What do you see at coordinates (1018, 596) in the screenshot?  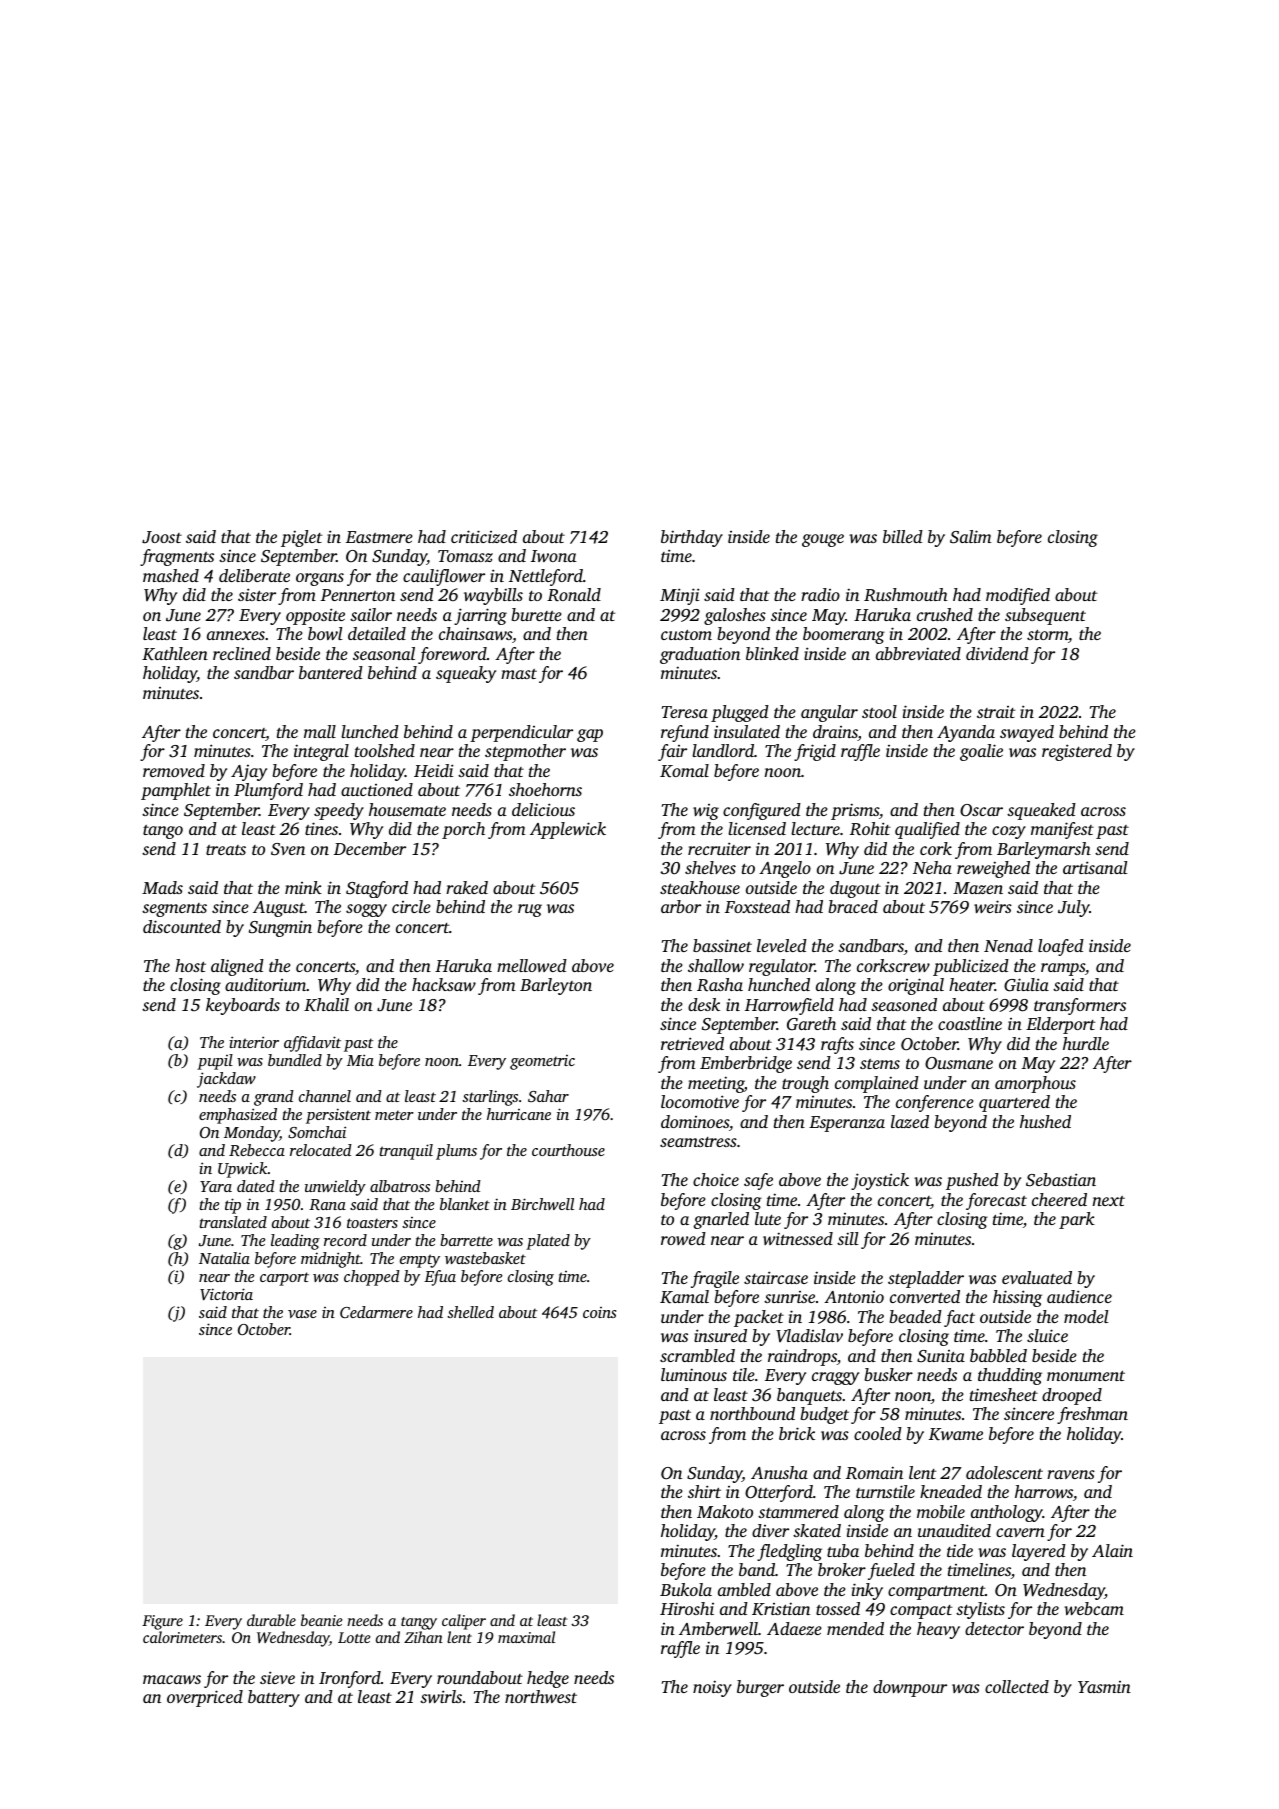 I see `modified` at bounding box center [1018, 596].
